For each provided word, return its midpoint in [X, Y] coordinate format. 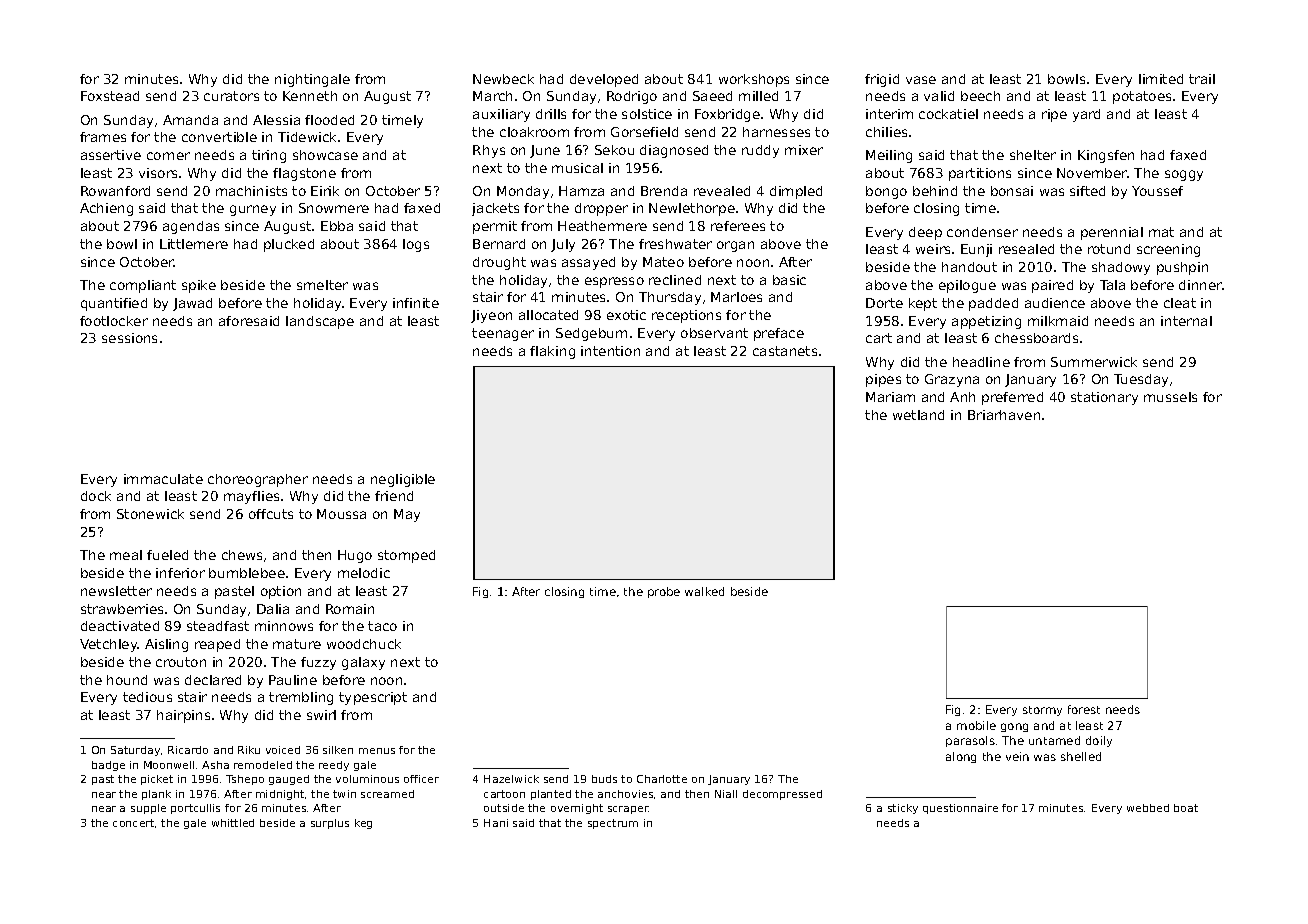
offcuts [271, 514]
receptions [686, 316]
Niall [726, 794]
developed [604, 80]
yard [1086, 115]
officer [421, 779]
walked [704, 591]
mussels [1170, 397]
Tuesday [1141, 380]
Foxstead [110, 96]
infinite [416, 303]
